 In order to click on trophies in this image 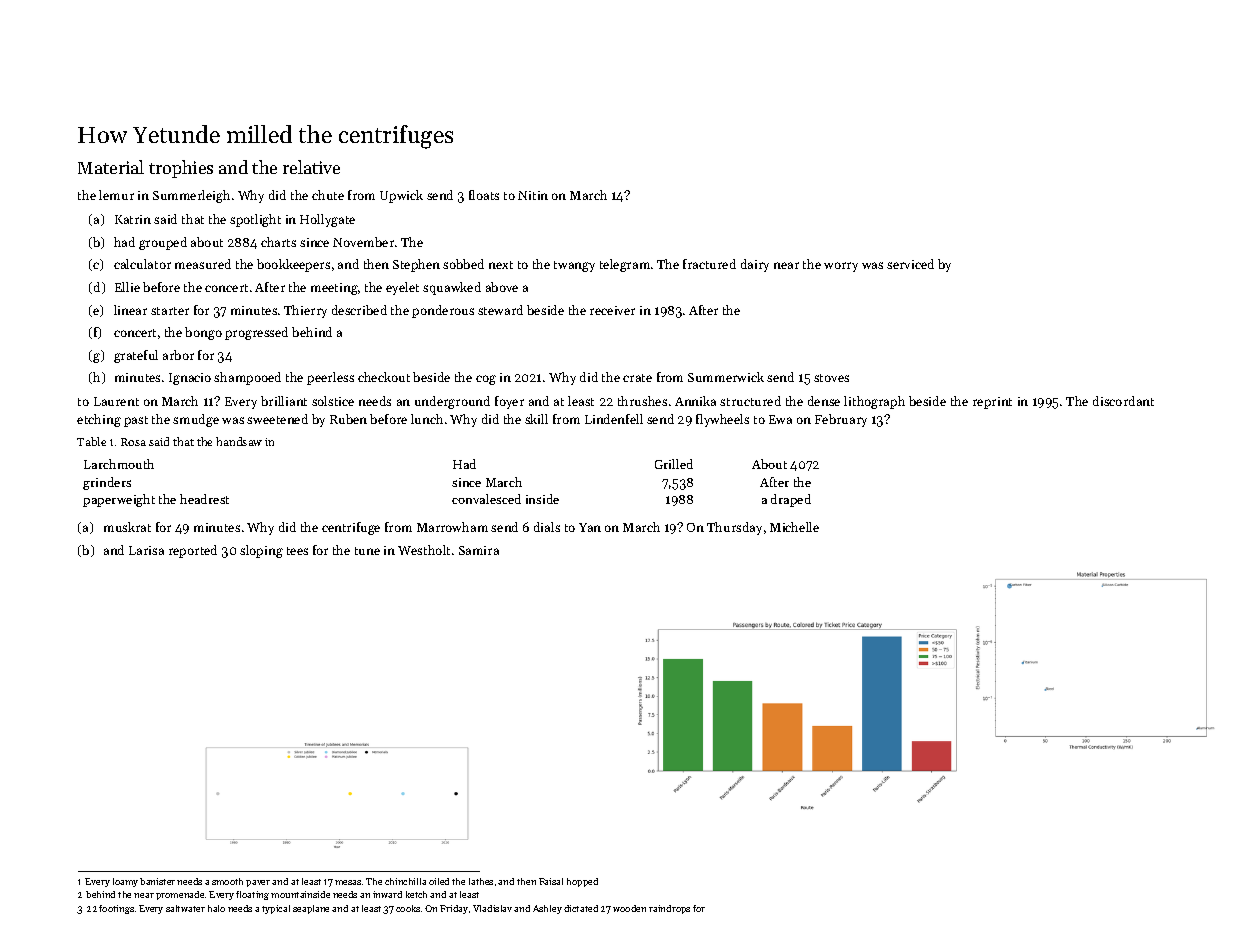, I will do `click(181, 169)`.
